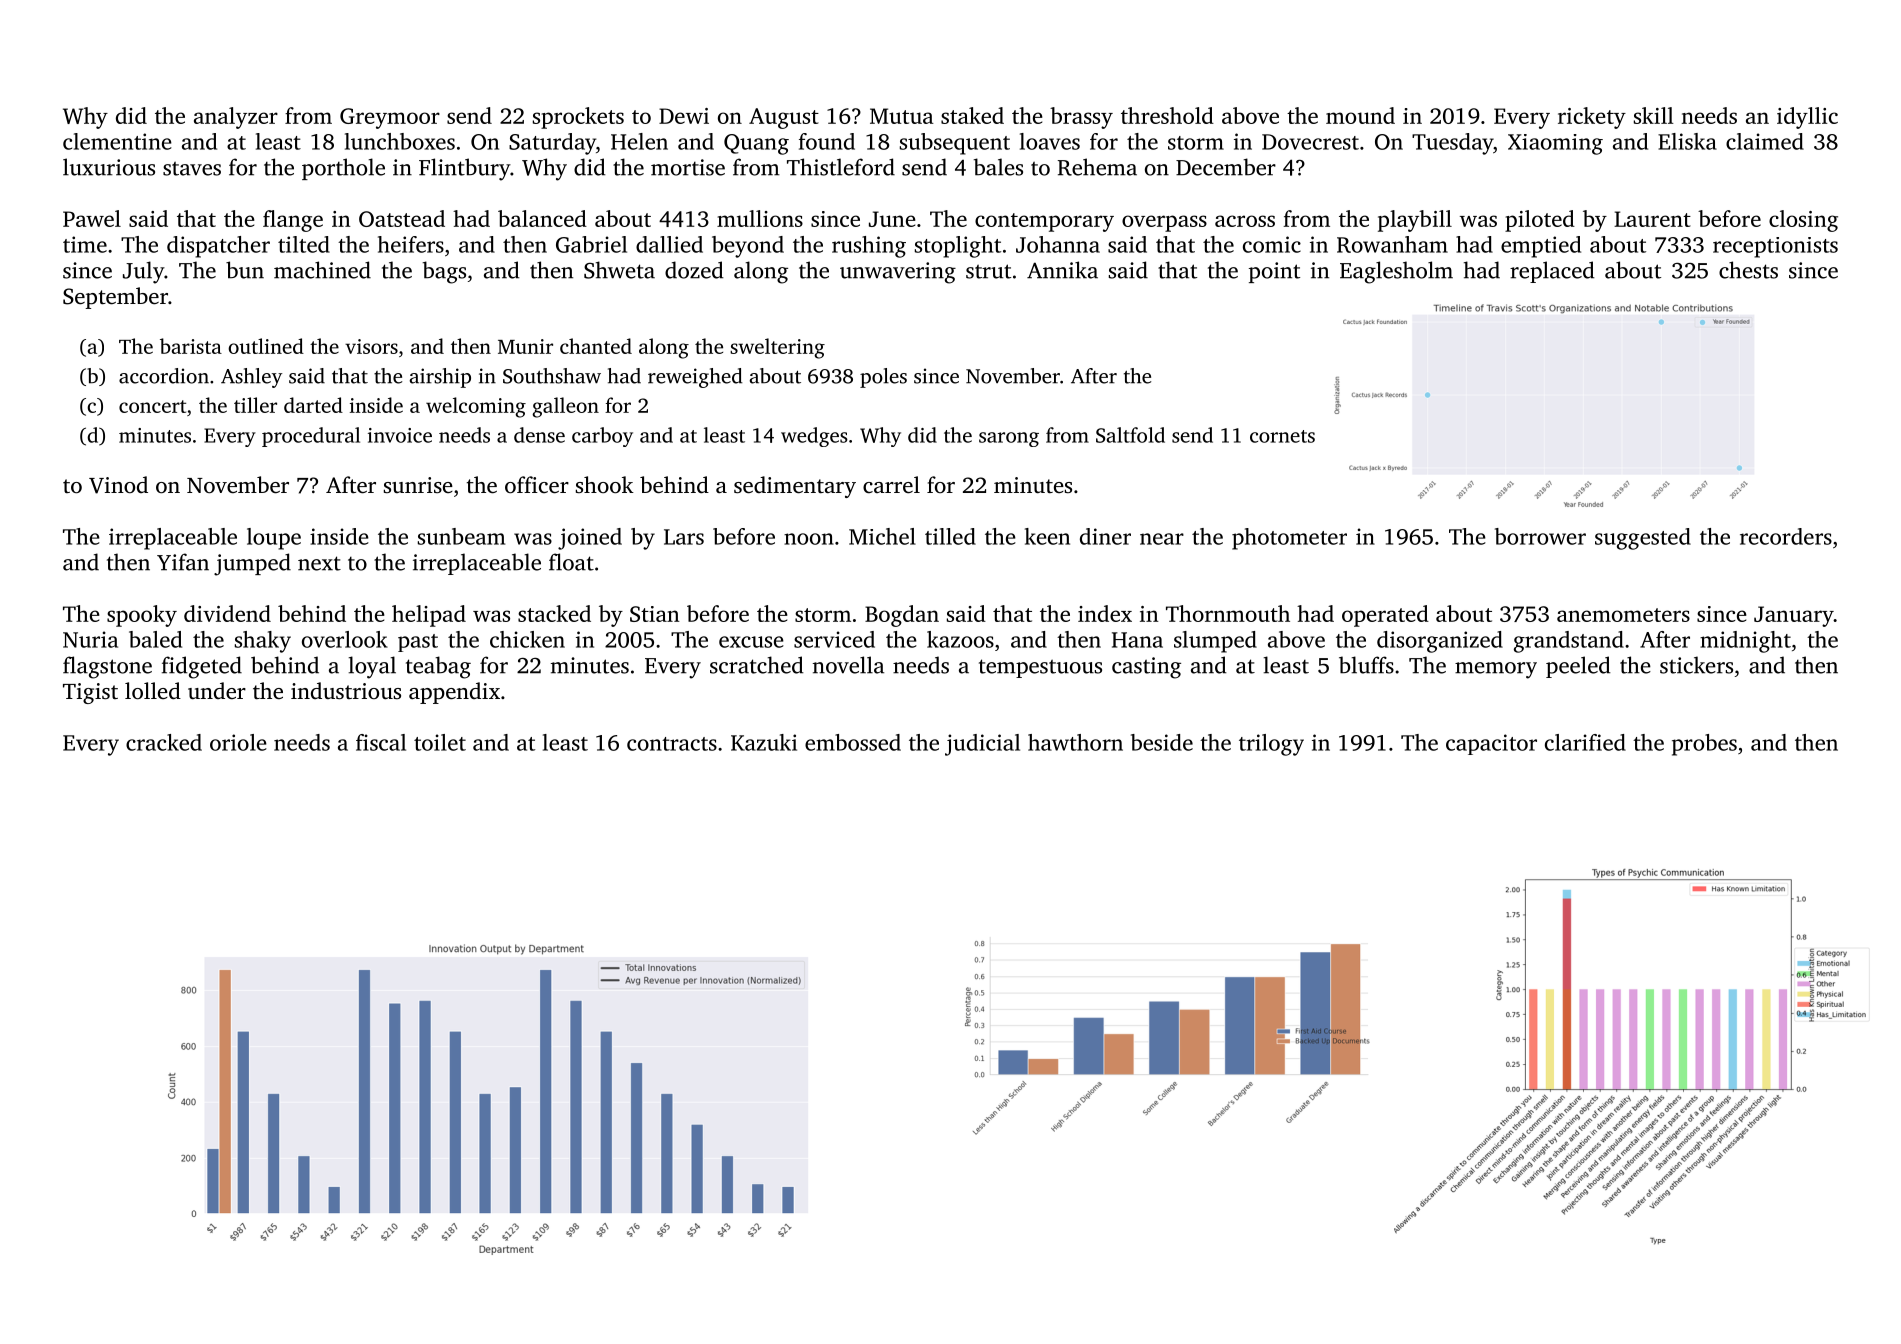 This image has height=1344, width=1901. What do you see at coordinates (1786, 536) in the image?
I see `recorders` at bounding box center [1786, 536].
